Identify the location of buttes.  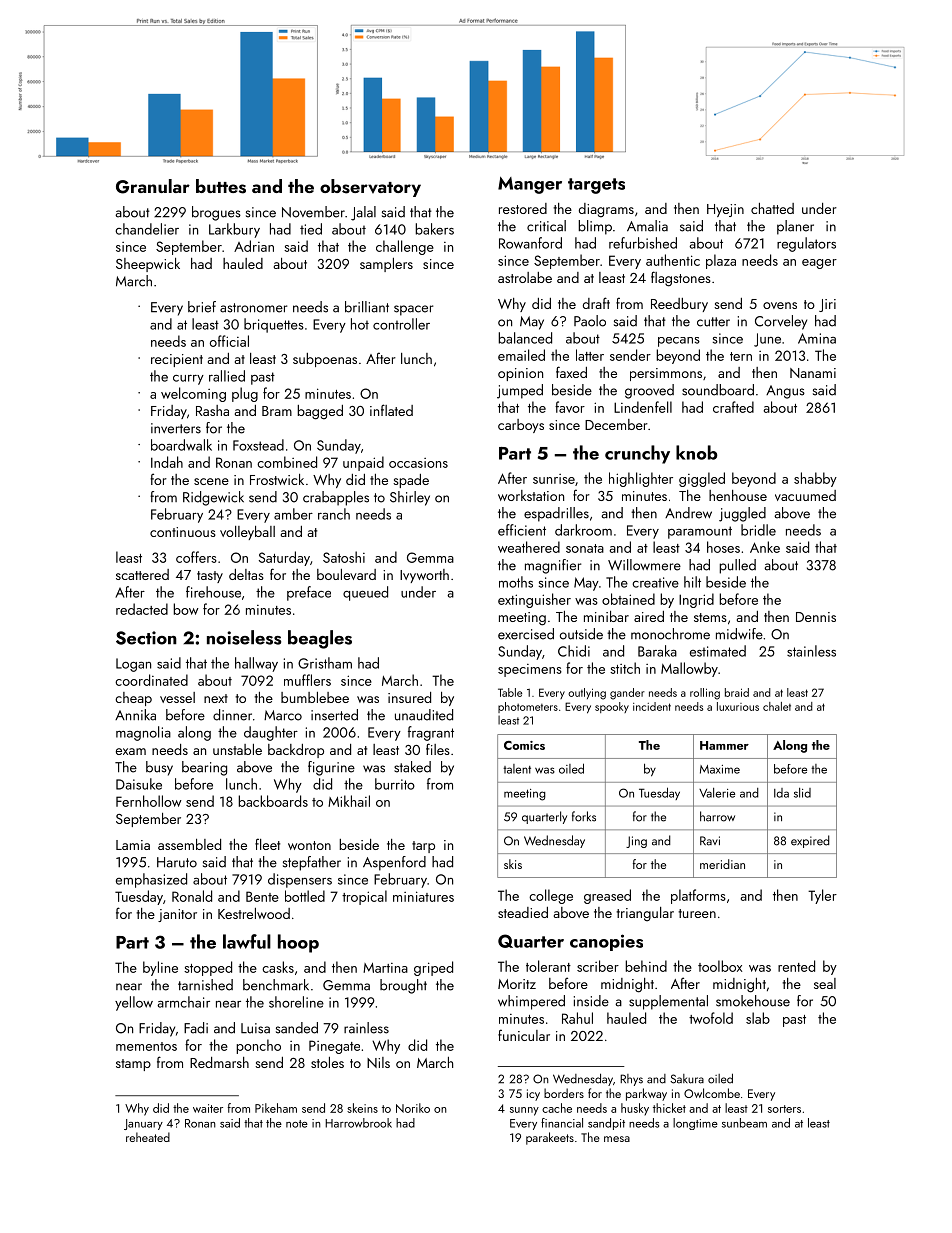
(221, 186).
